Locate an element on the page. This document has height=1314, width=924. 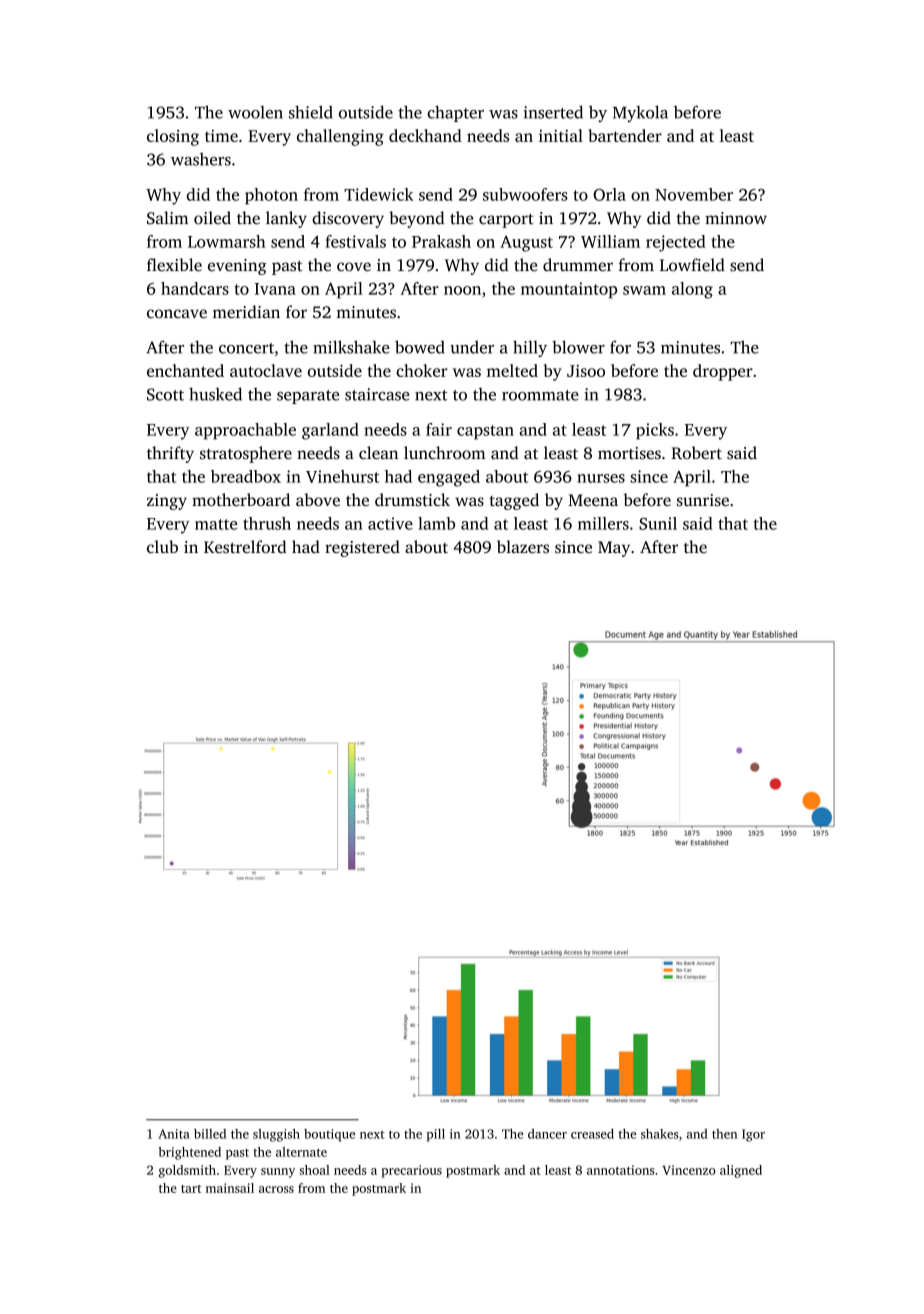
flexible is located at coordinates (174, 265).
